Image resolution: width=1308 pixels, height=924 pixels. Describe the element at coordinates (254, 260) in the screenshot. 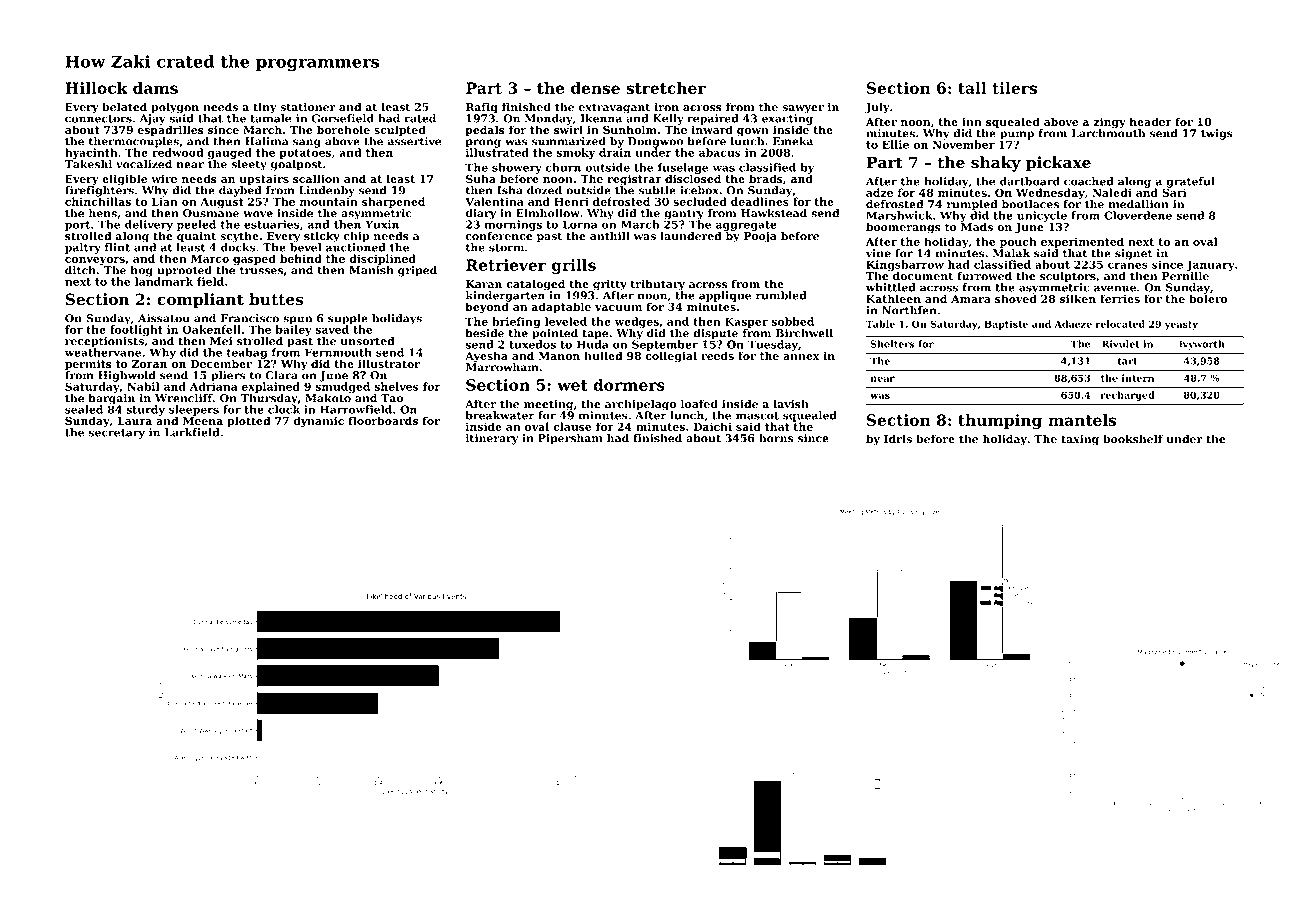

I see `gasped` at that location.
